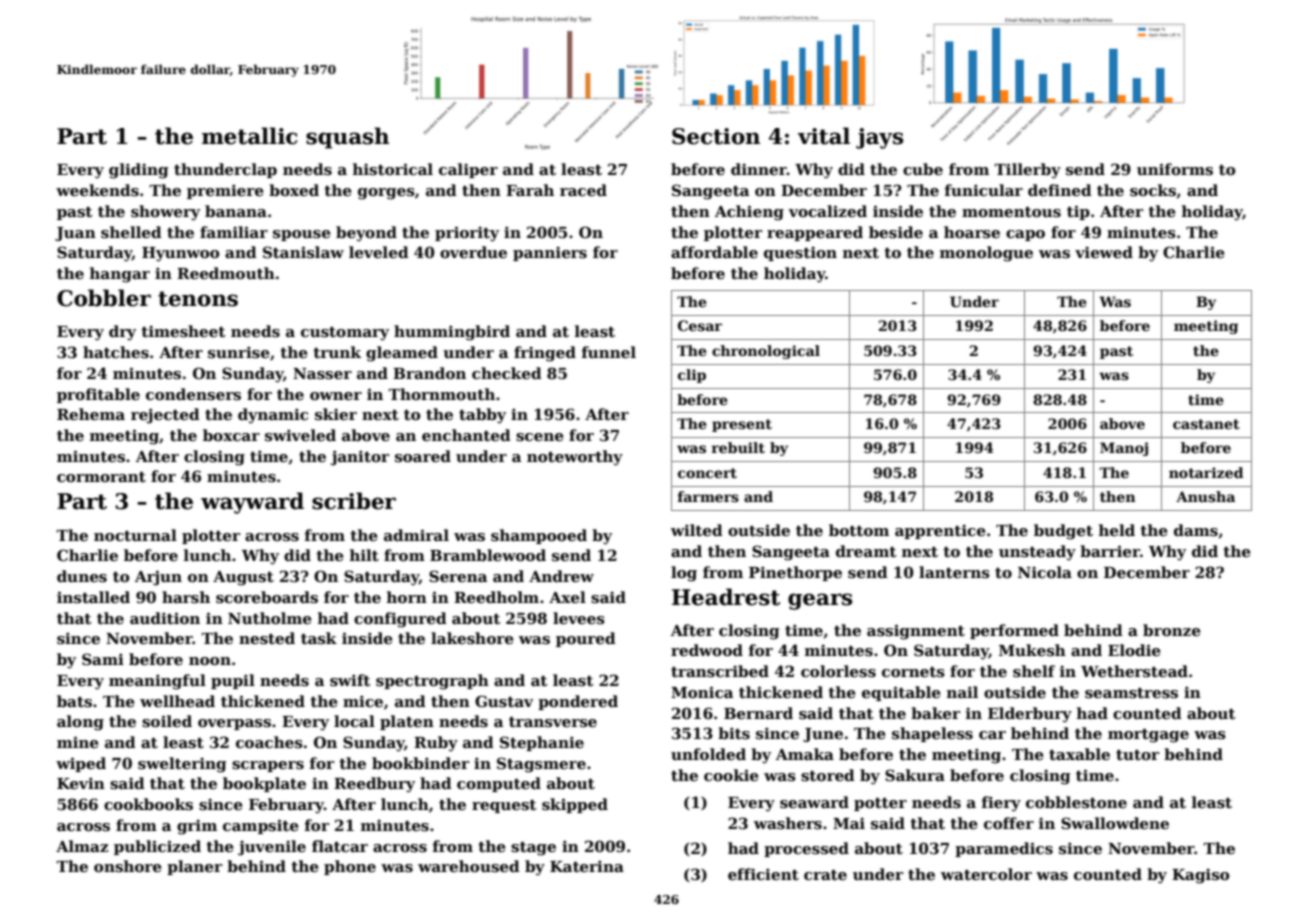  I want to click on redwood, so click(707, 650).
